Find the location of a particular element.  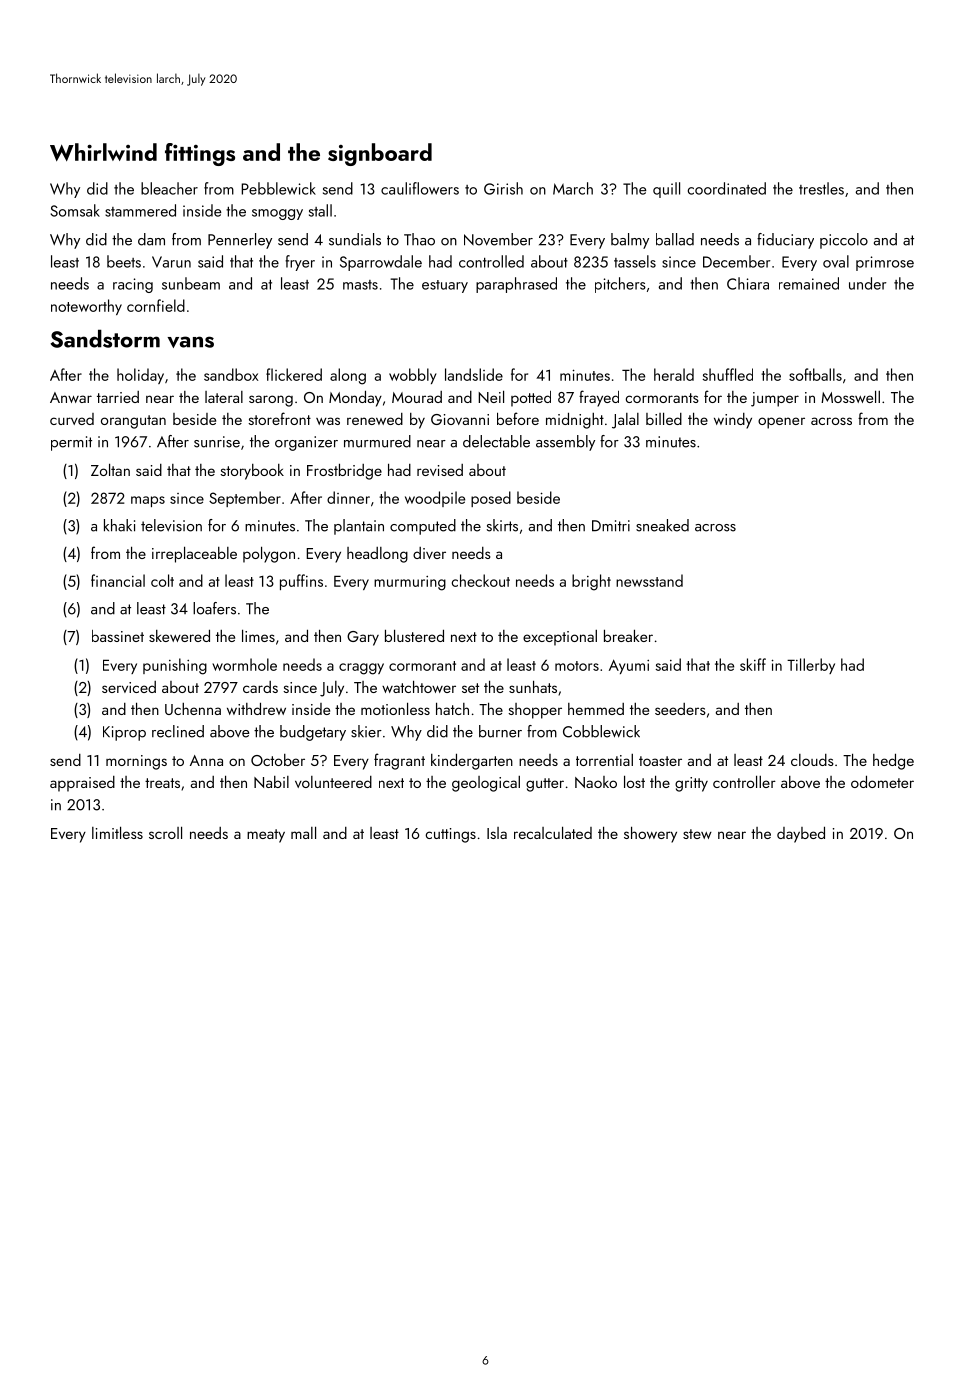

primrose is located at coordinates (885, 263).
